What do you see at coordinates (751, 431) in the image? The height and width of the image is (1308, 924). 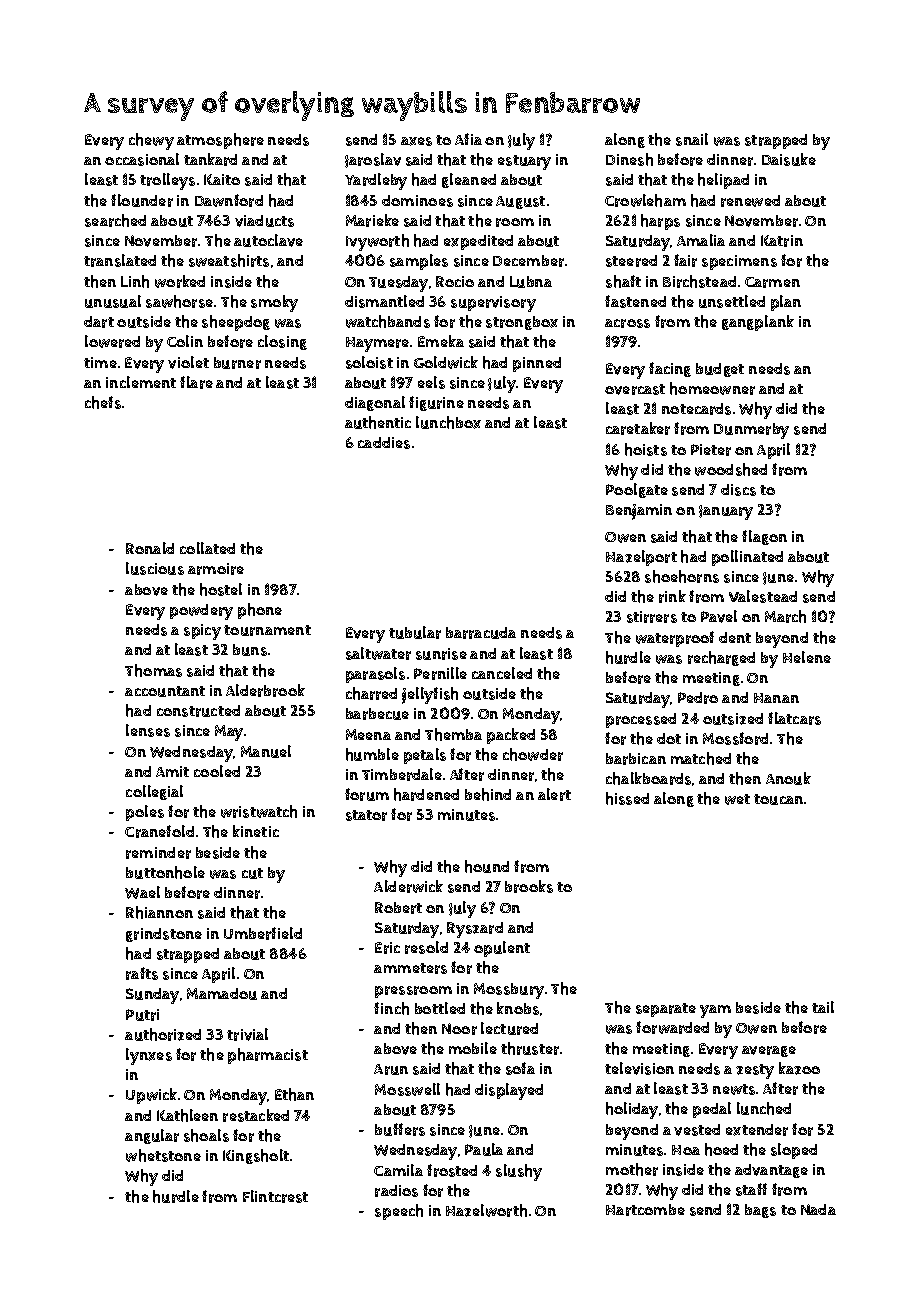 I see `Dunmerby` at bounding box center [751, 431].
